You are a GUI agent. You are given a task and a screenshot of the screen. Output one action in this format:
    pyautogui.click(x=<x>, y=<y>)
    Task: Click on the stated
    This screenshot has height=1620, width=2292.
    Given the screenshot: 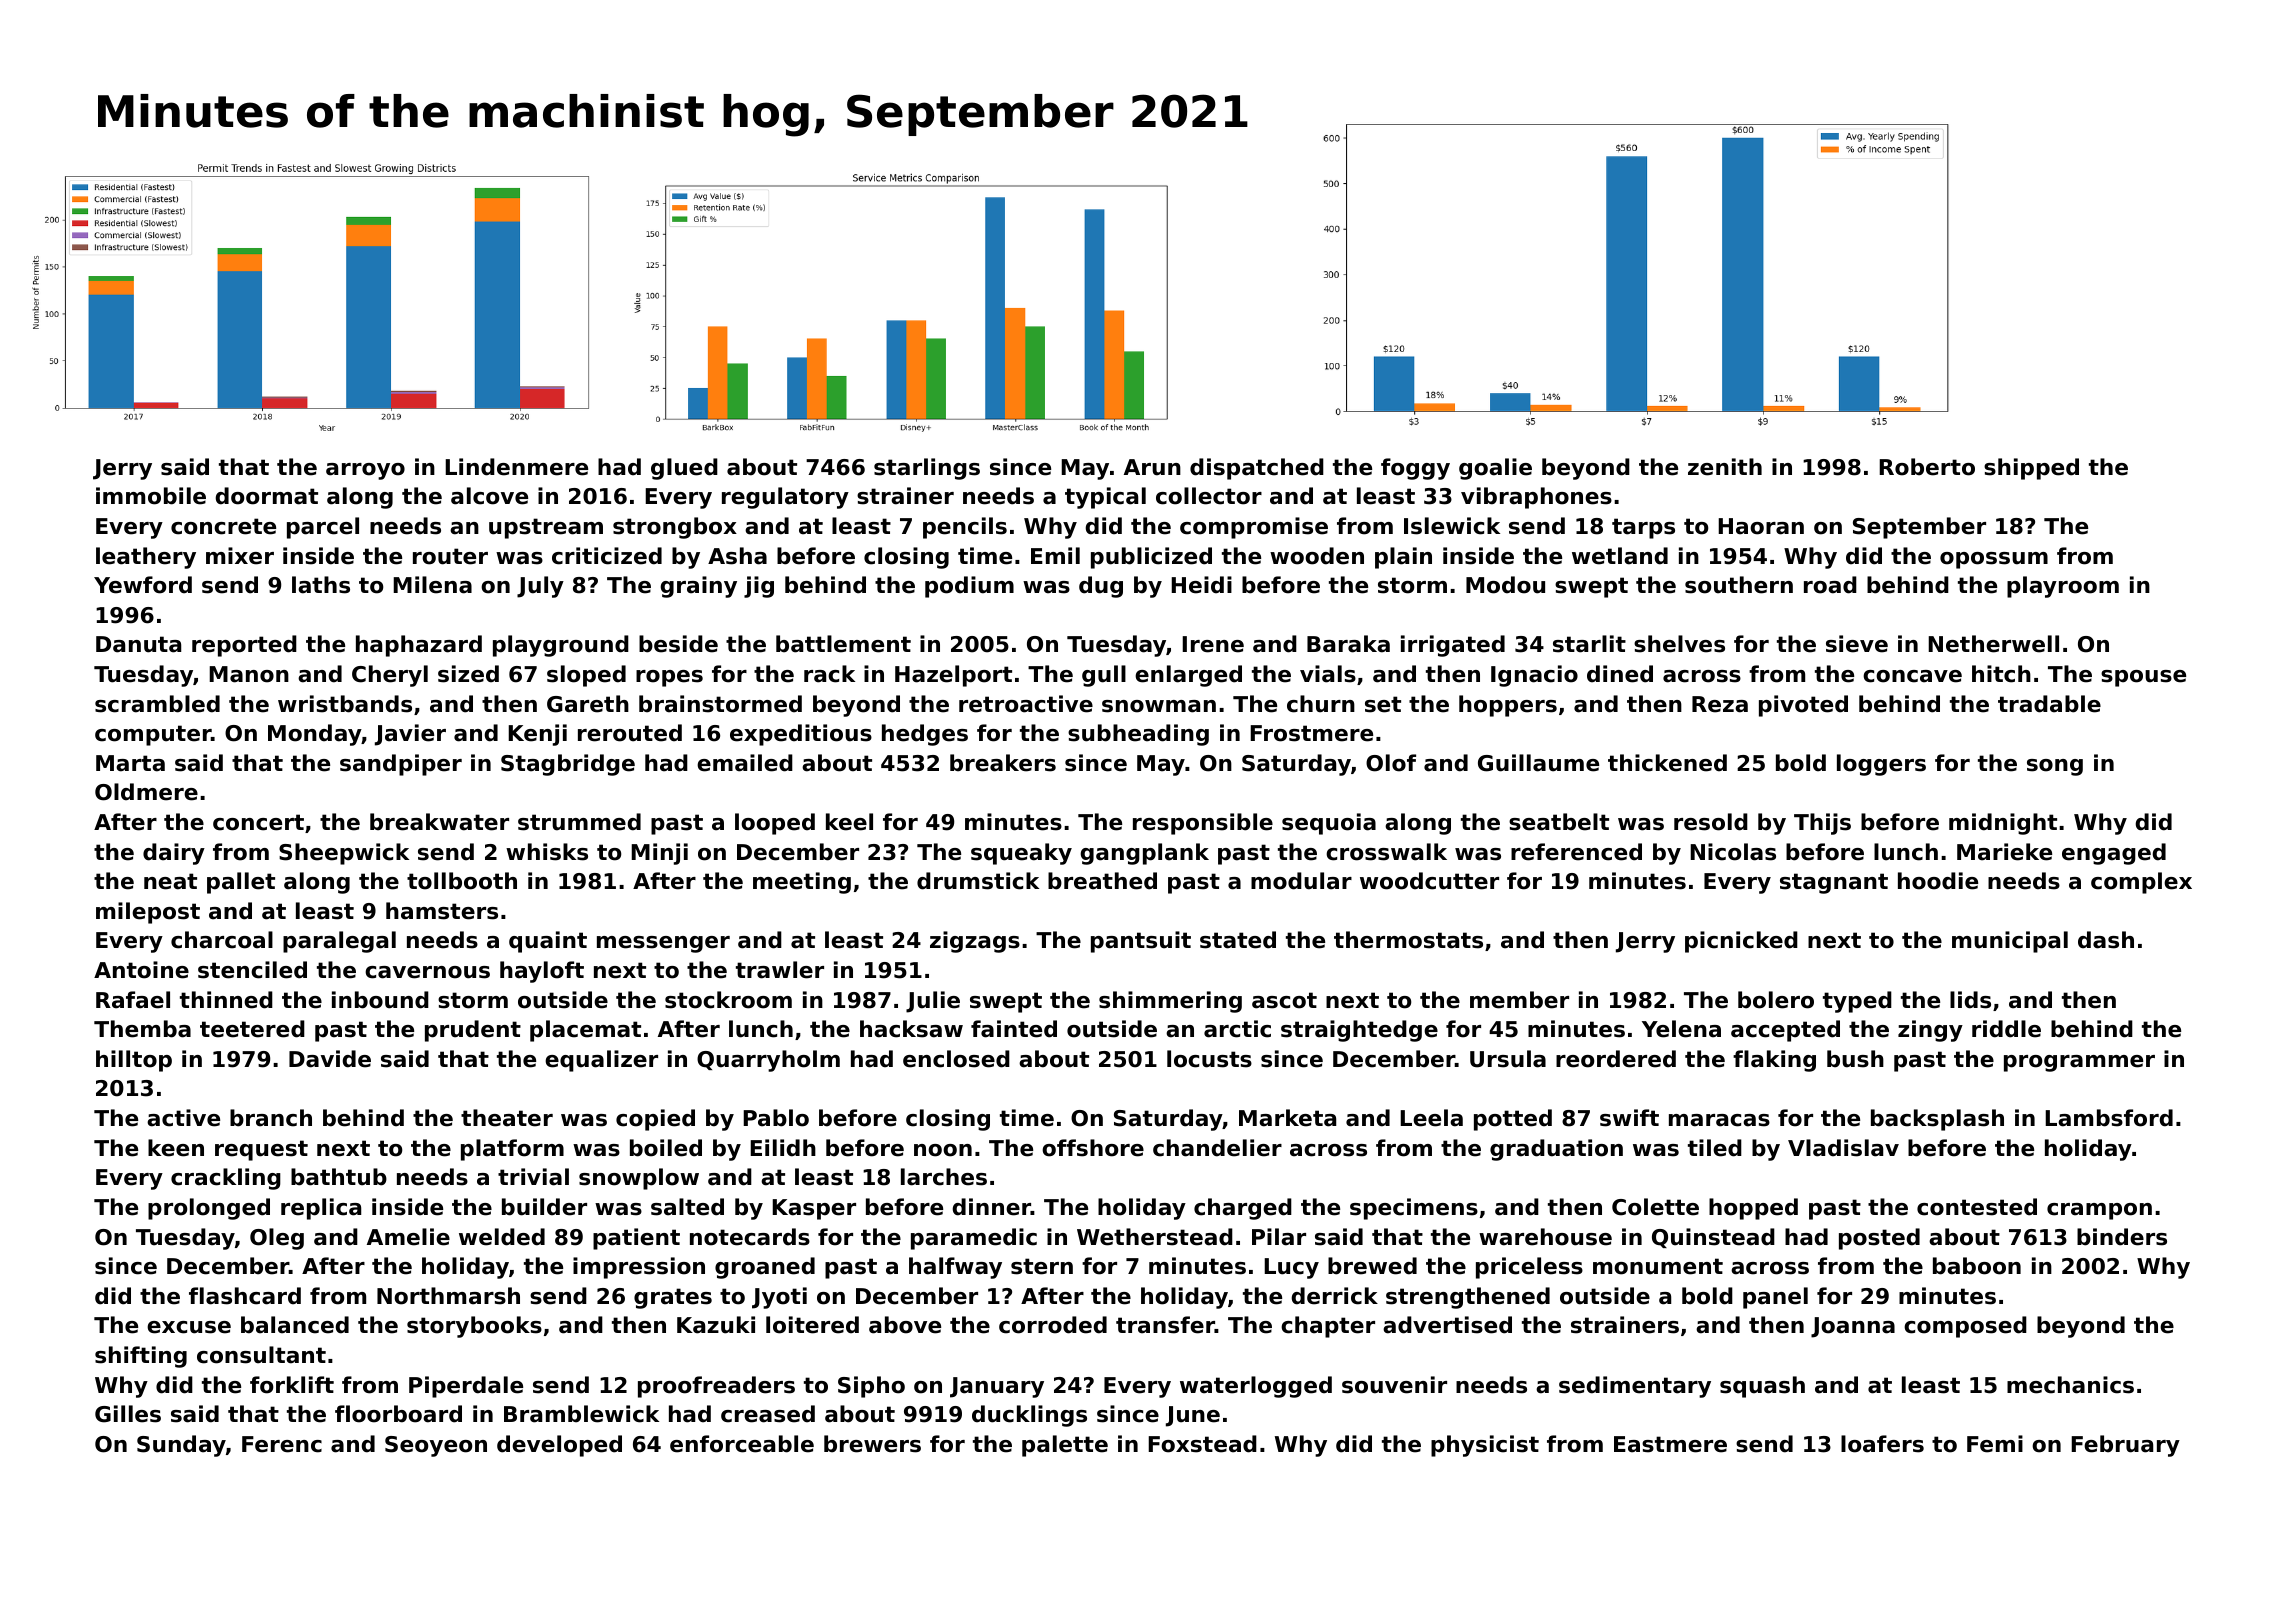 What is the action you would take?
    pyautogui.click(x=1238, y=940)
